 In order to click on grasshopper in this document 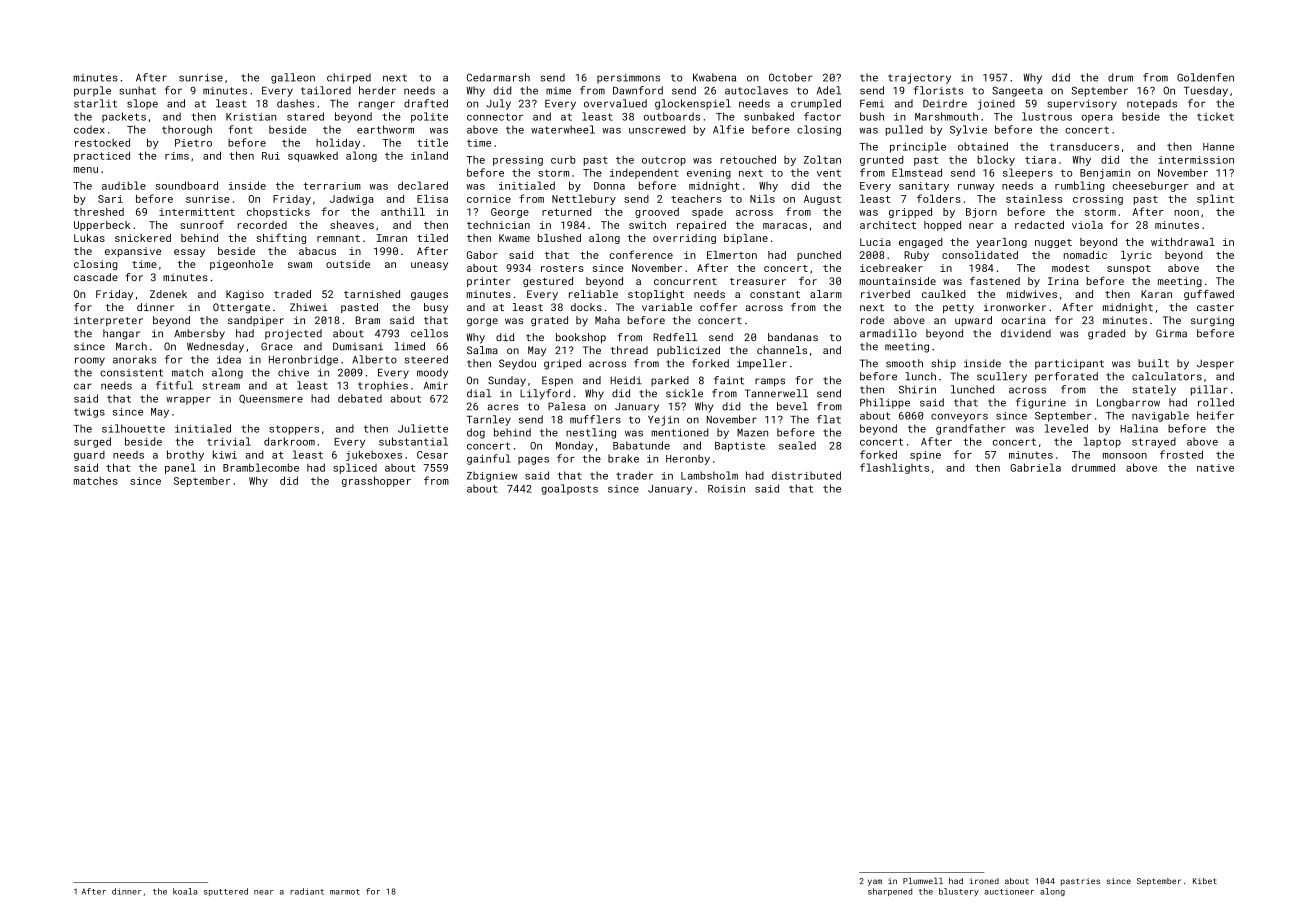, I will do `click(376, 481)`.
